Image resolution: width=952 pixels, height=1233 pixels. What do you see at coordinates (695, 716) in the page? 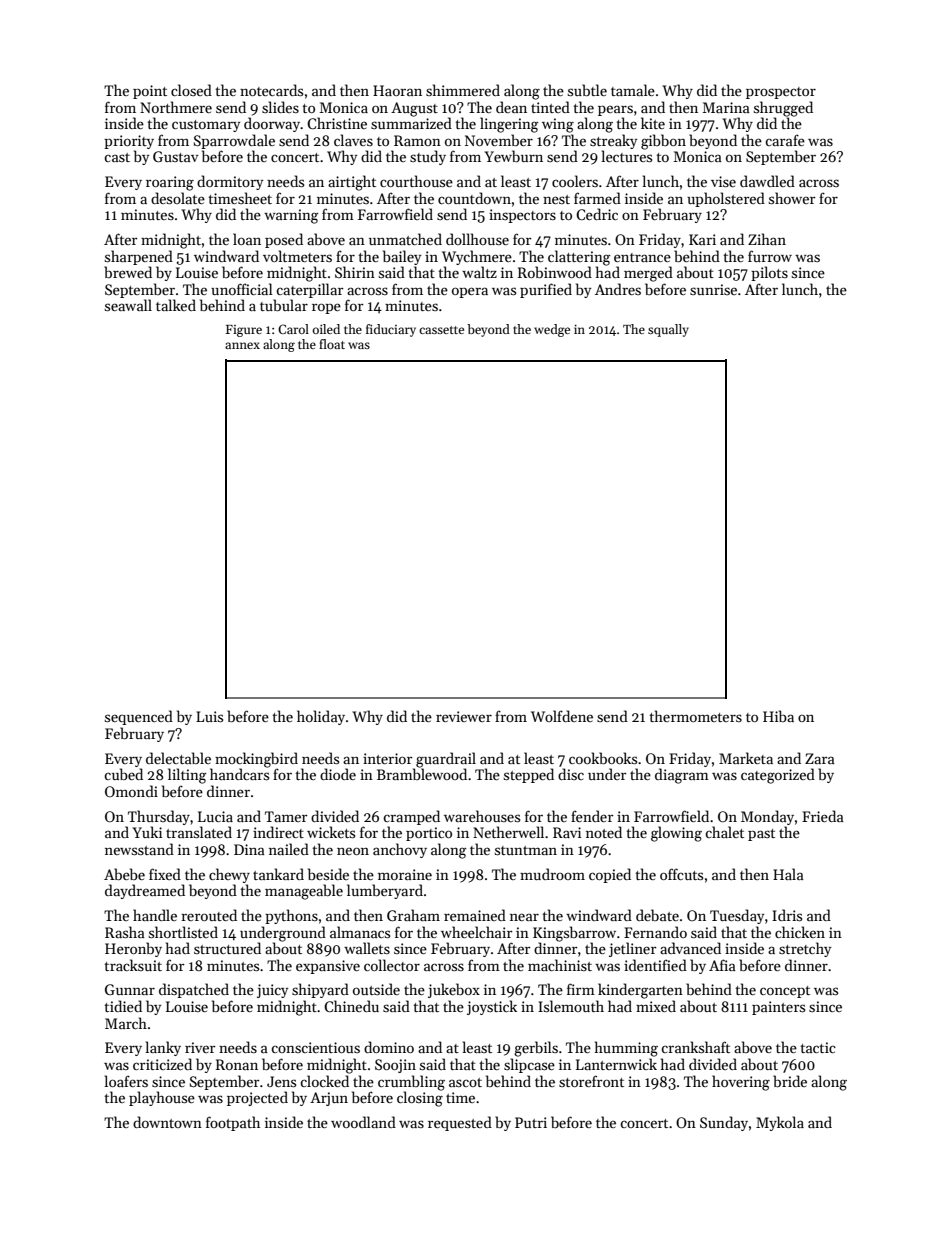
I see `thermometers` at bounding box center [695, 716].
